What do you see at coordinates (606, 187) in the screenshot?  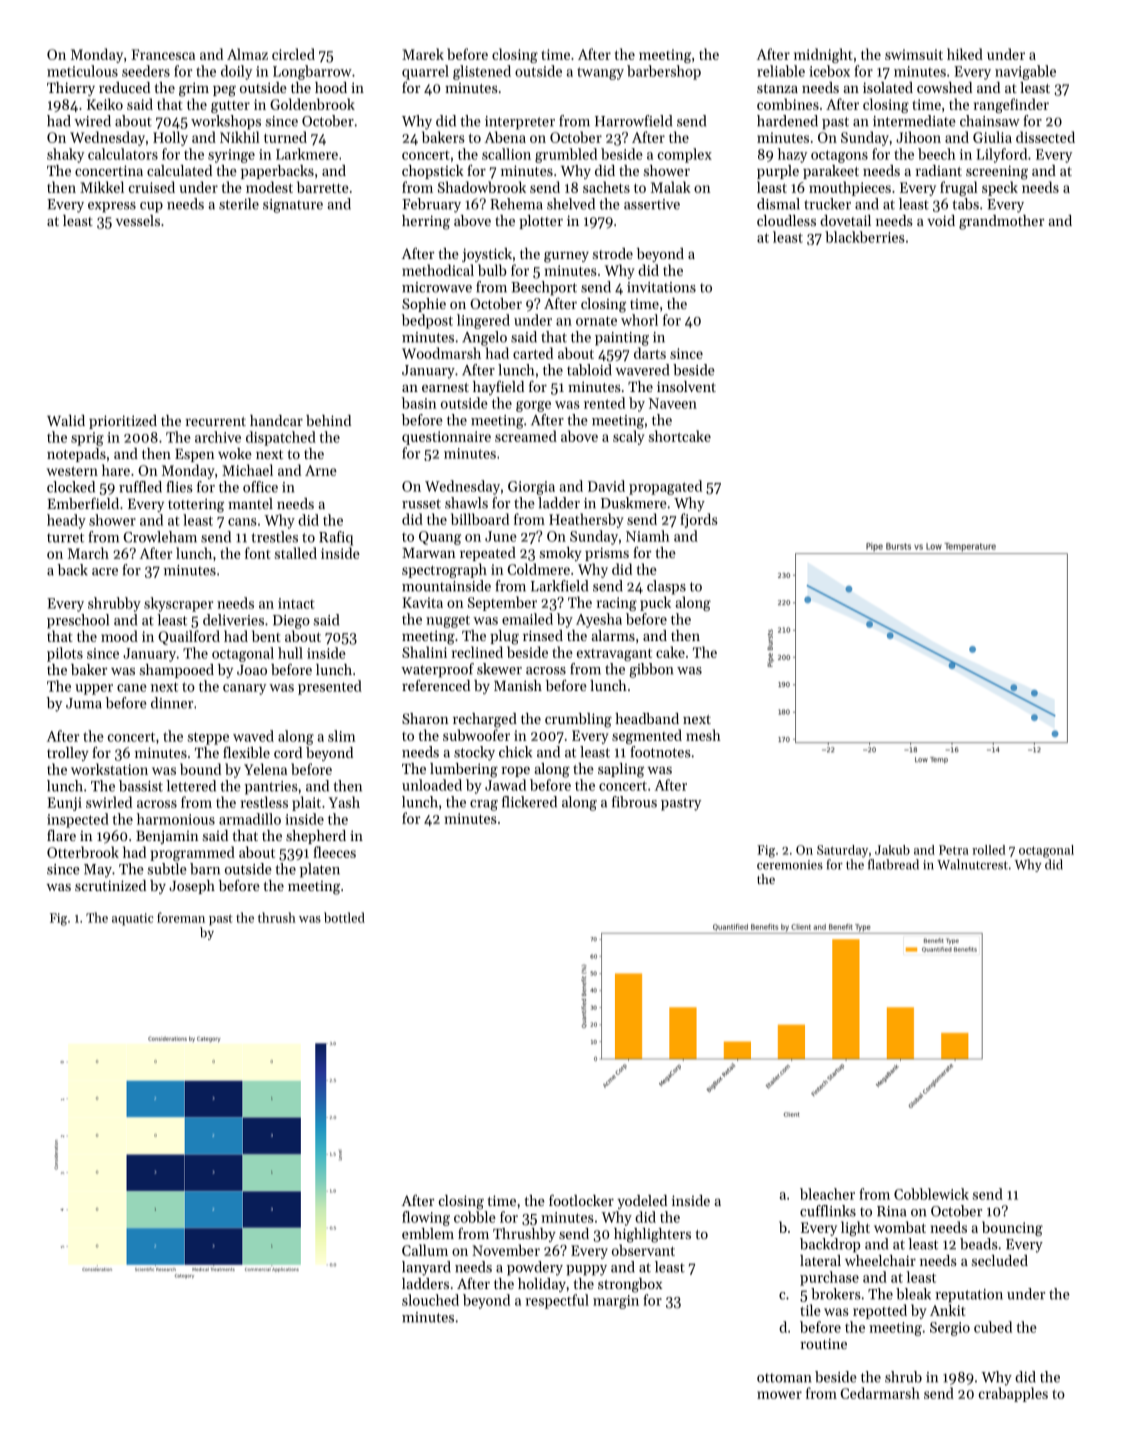 I see `sachets` at bounding box center [606, 187].
